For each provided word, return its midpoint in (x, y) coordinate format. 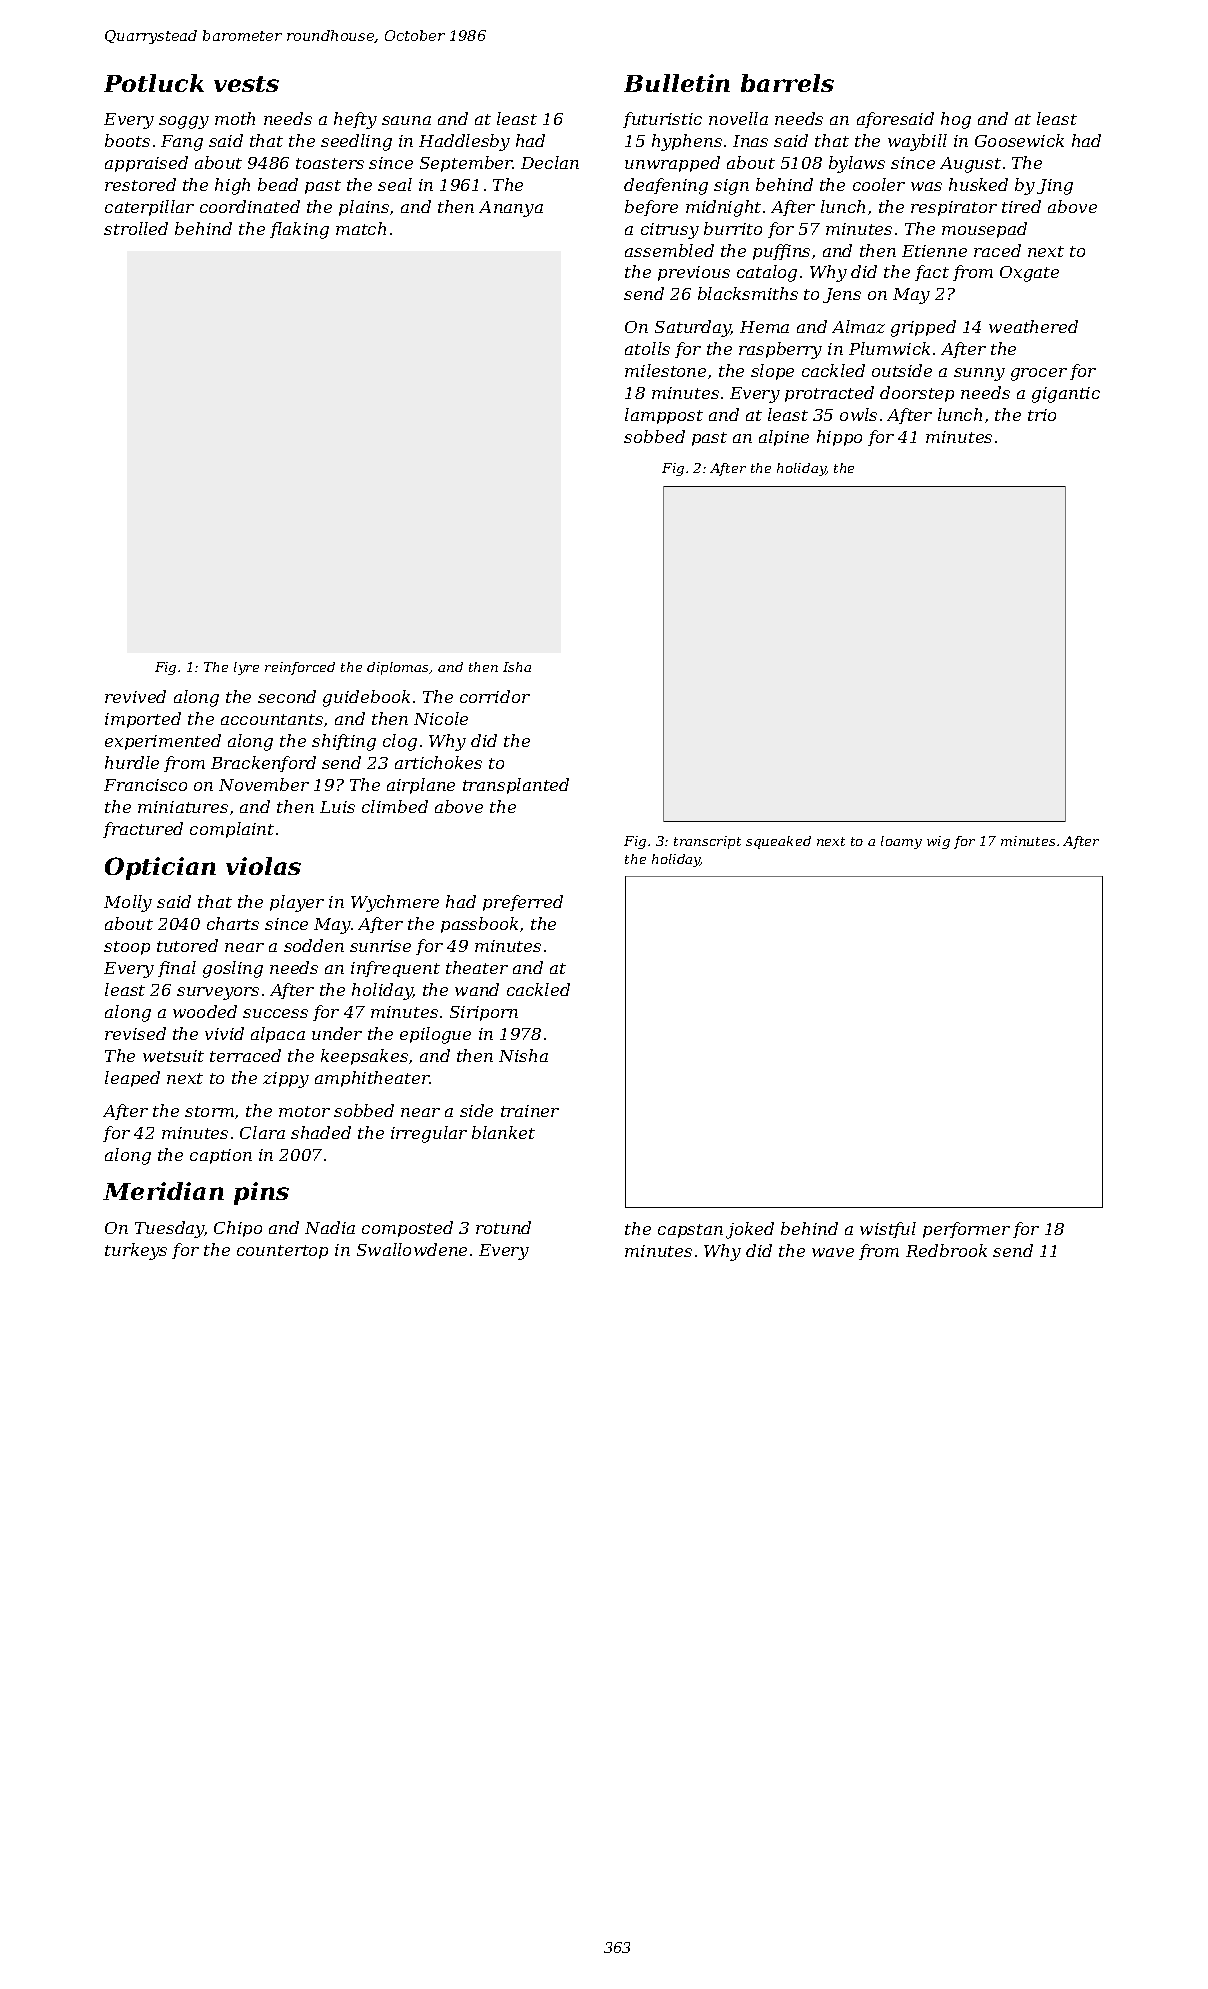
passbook (479, 925)
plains (364, 208)
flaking (299, 230)
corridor (495, 696)
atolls (647, 348)
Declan (550, 162)
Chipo (238, 1229)
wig (938, 842)
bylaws (857, 164)
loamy (901, 842)
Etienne (934, 251)
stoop (127, 948)
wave (833, 1252)
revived (135, 696)
